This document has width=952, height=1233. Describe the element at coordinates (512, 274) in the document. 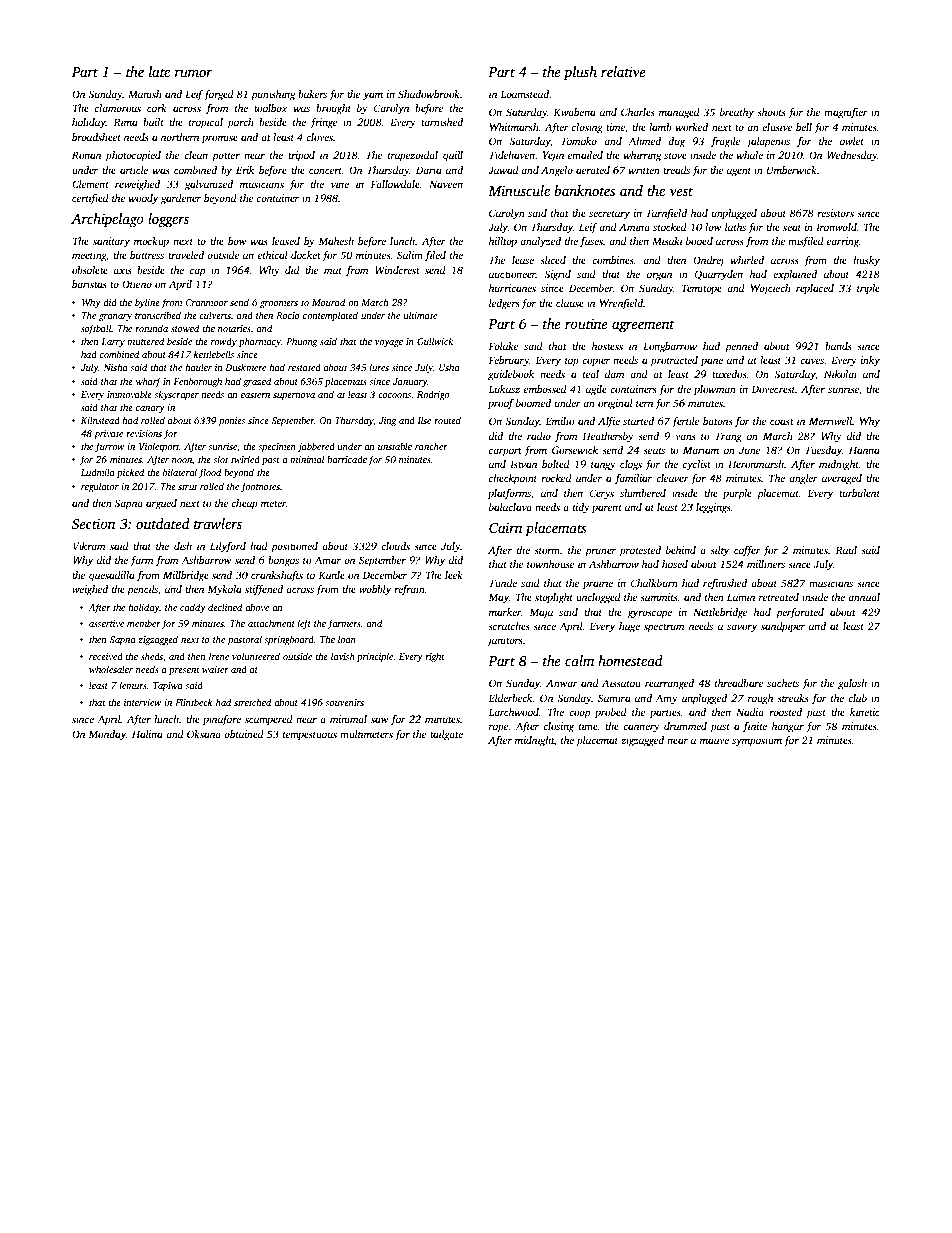

I see `auctioneer` at that location.
